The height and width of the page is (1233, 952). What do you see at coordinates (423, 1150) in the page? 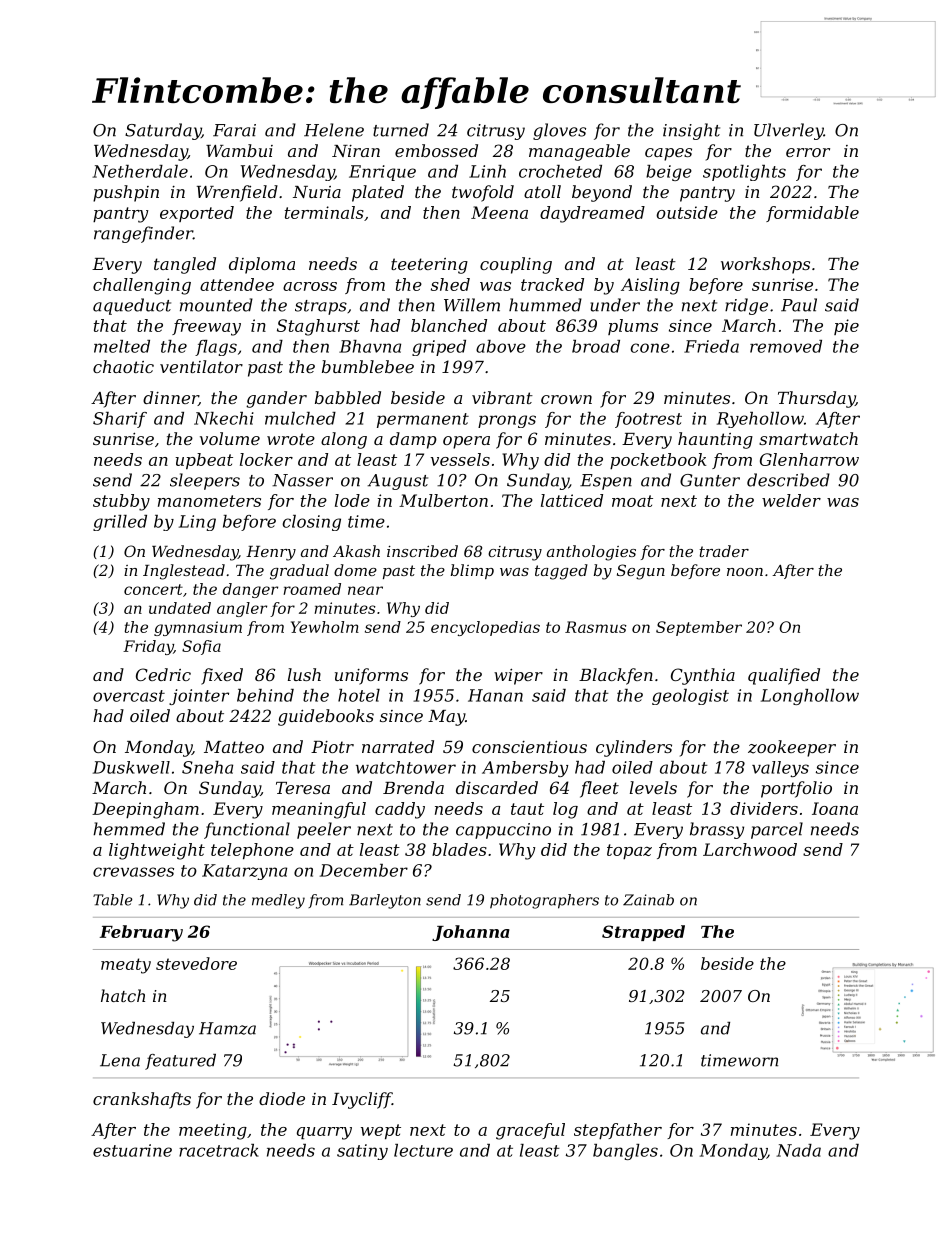
I see `lecture` at bounding box center [423, 1150].
